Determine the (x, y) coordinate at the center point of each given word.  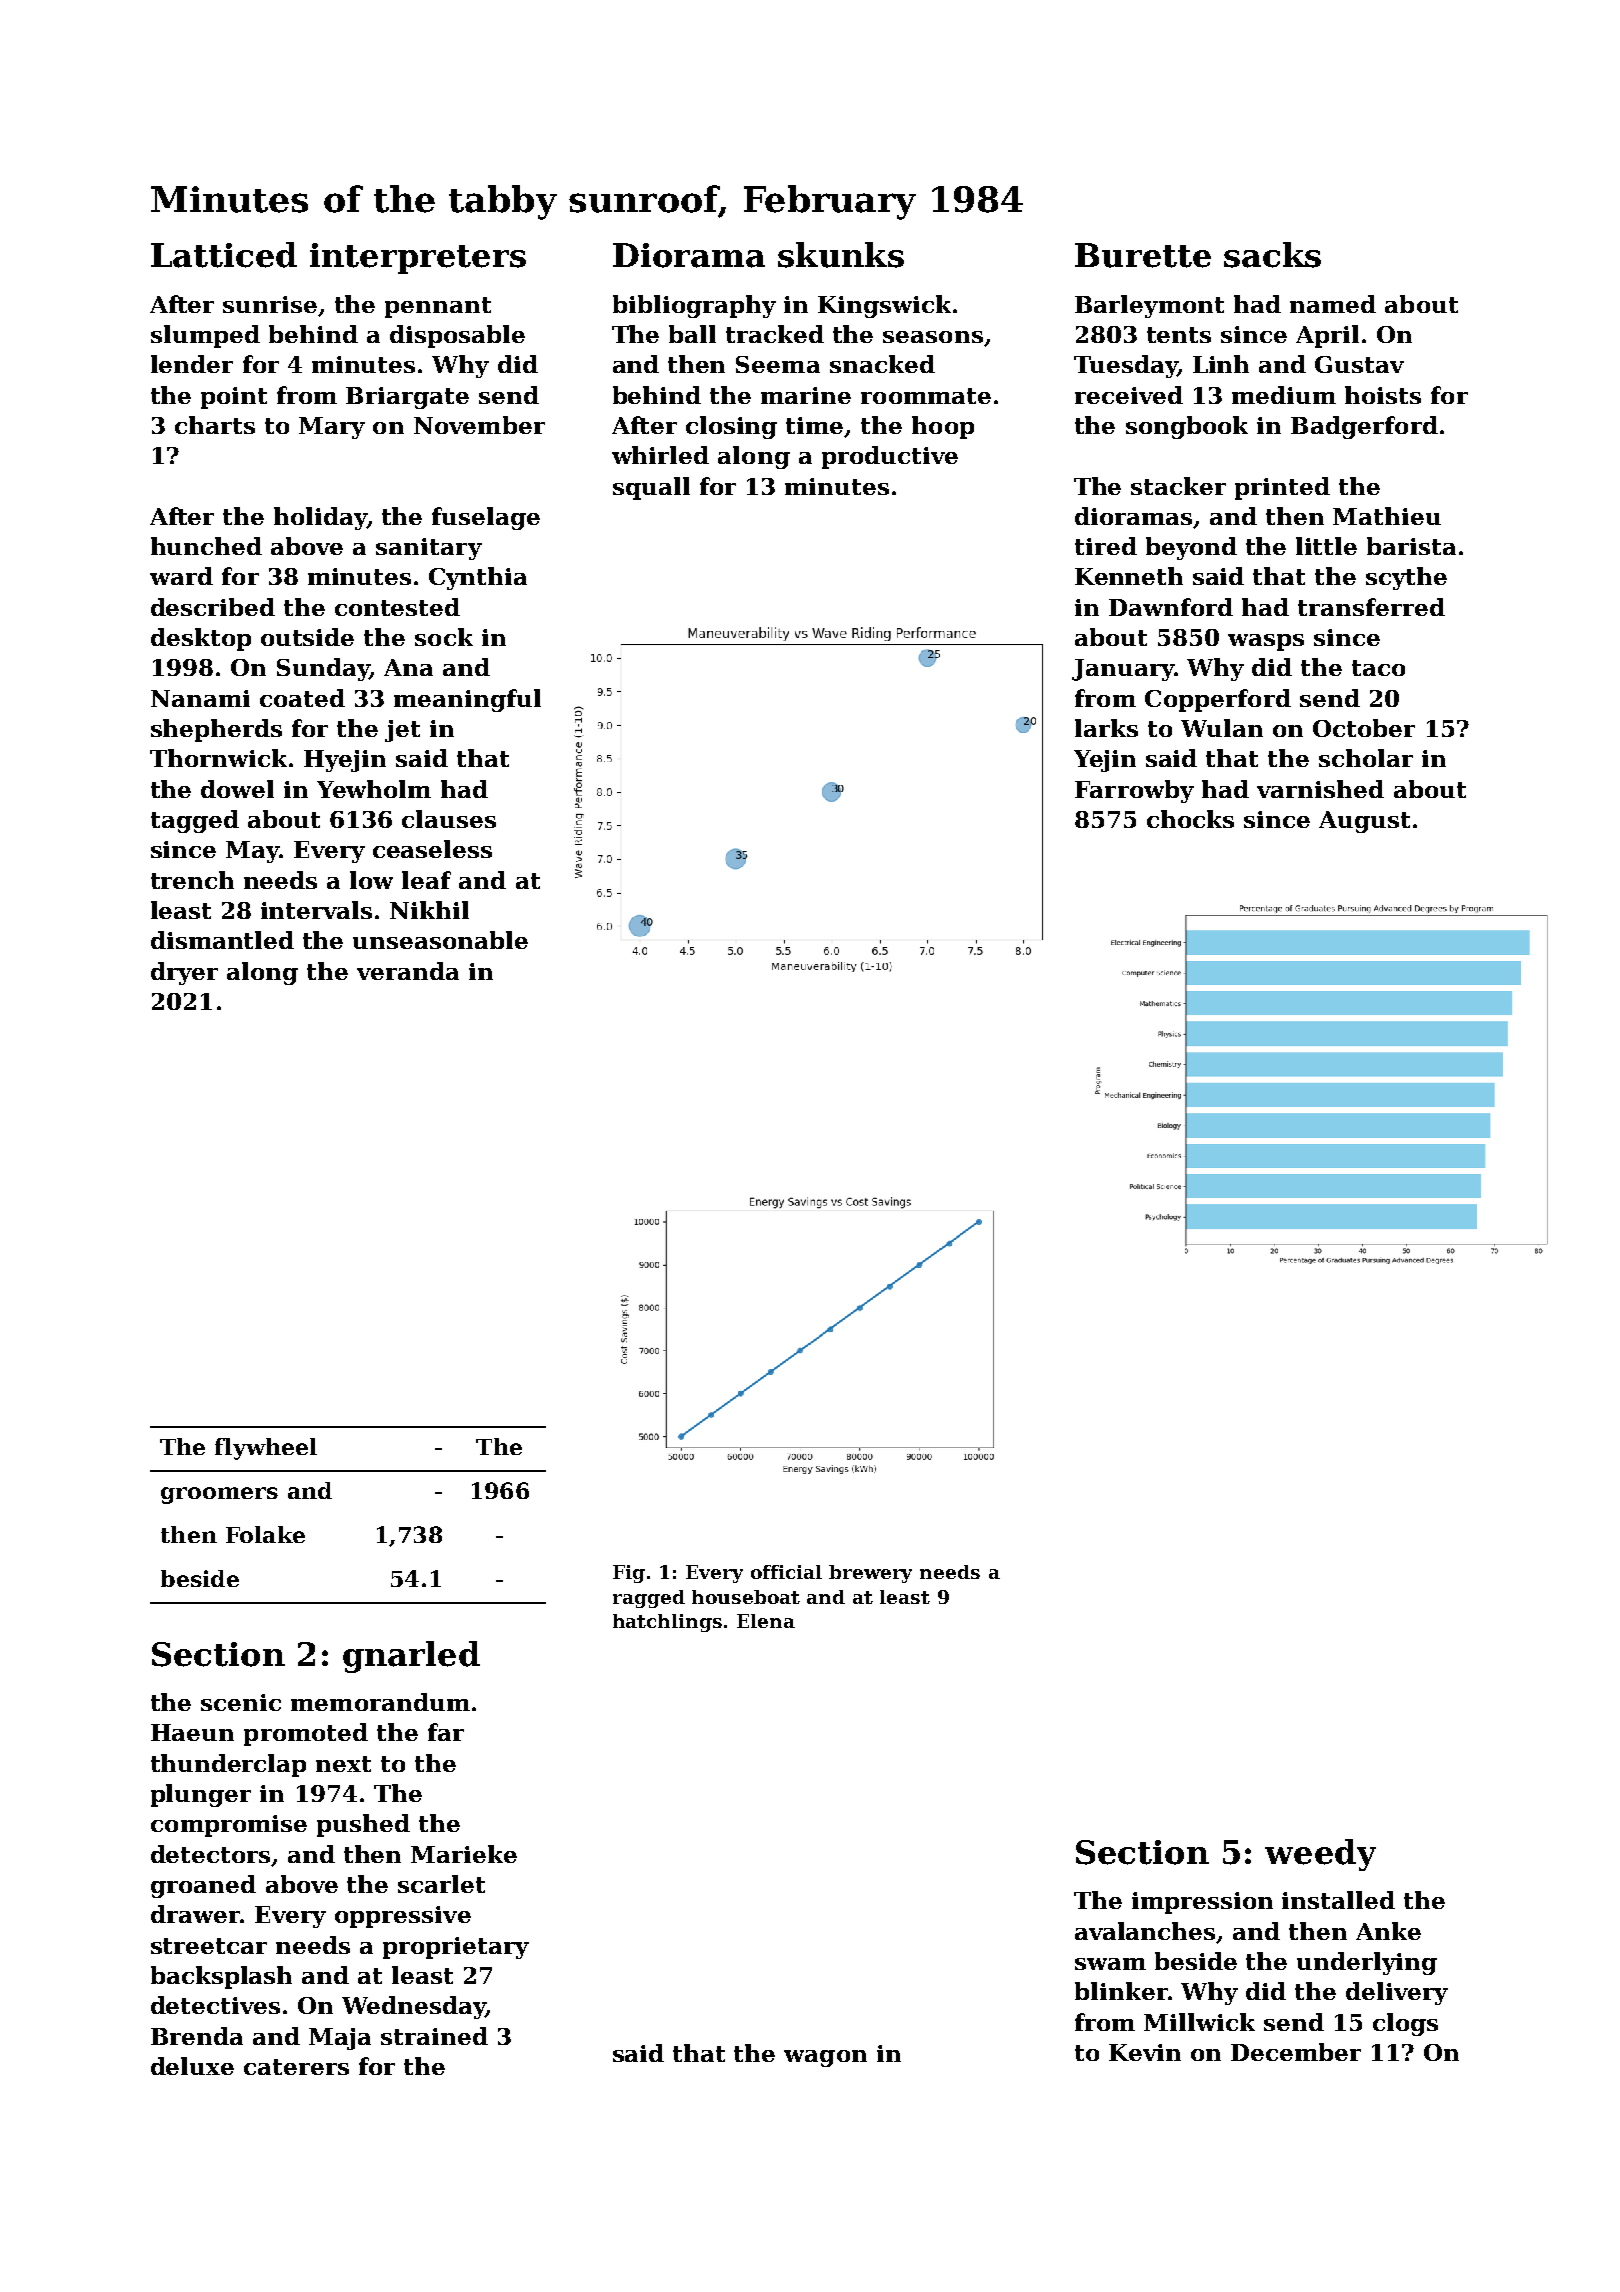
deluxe (192, 2066)
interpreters (418, 258)
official (786, 1572)
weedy (1320, 1855)
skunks (841, 255)
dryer (184, 973)
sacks (1272, 255)
